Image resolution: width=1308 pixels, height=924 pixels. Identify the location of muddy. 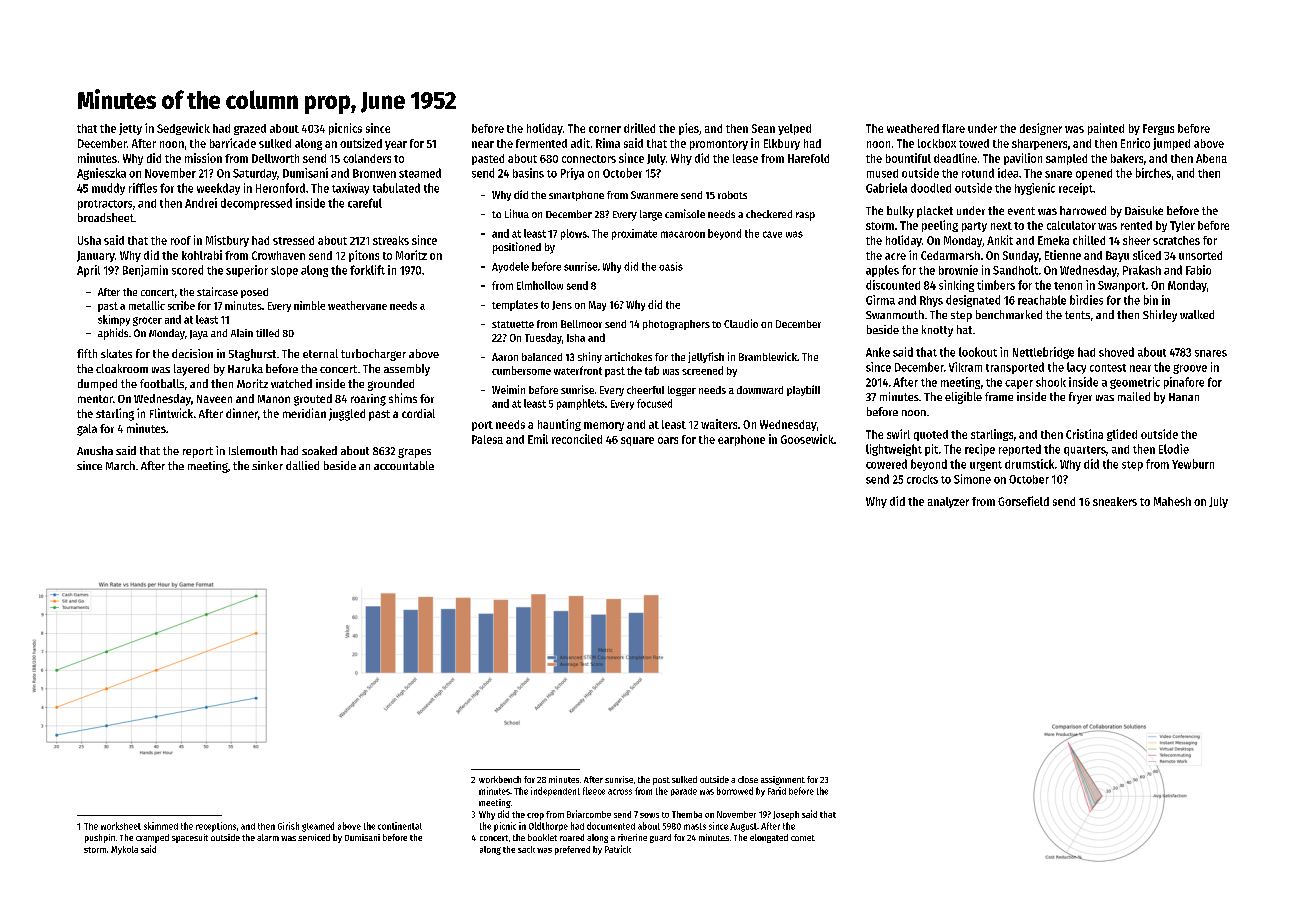
(108, 189).
